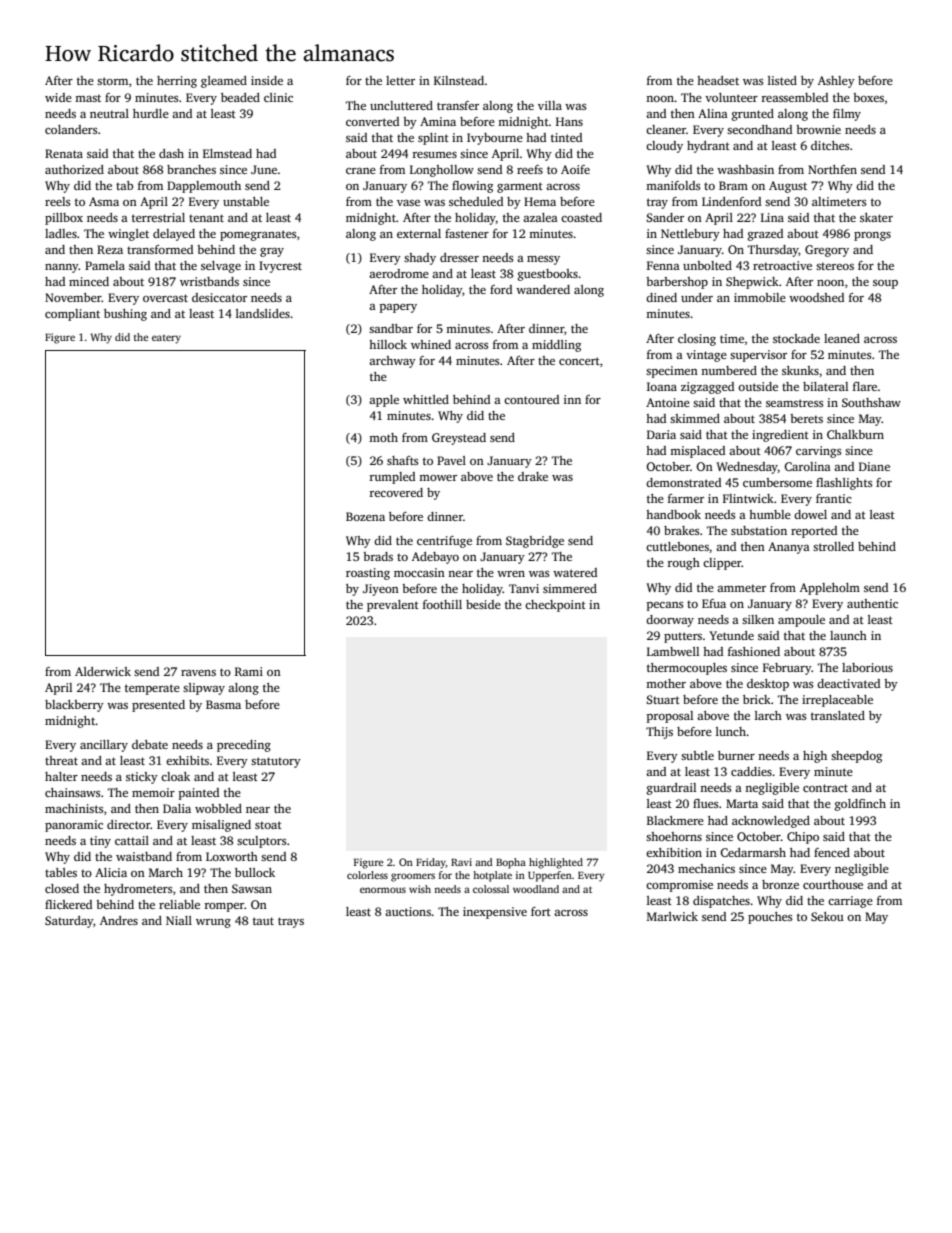 This image has width=952, height=1233. I want to click on letter, so click(400, 80).
